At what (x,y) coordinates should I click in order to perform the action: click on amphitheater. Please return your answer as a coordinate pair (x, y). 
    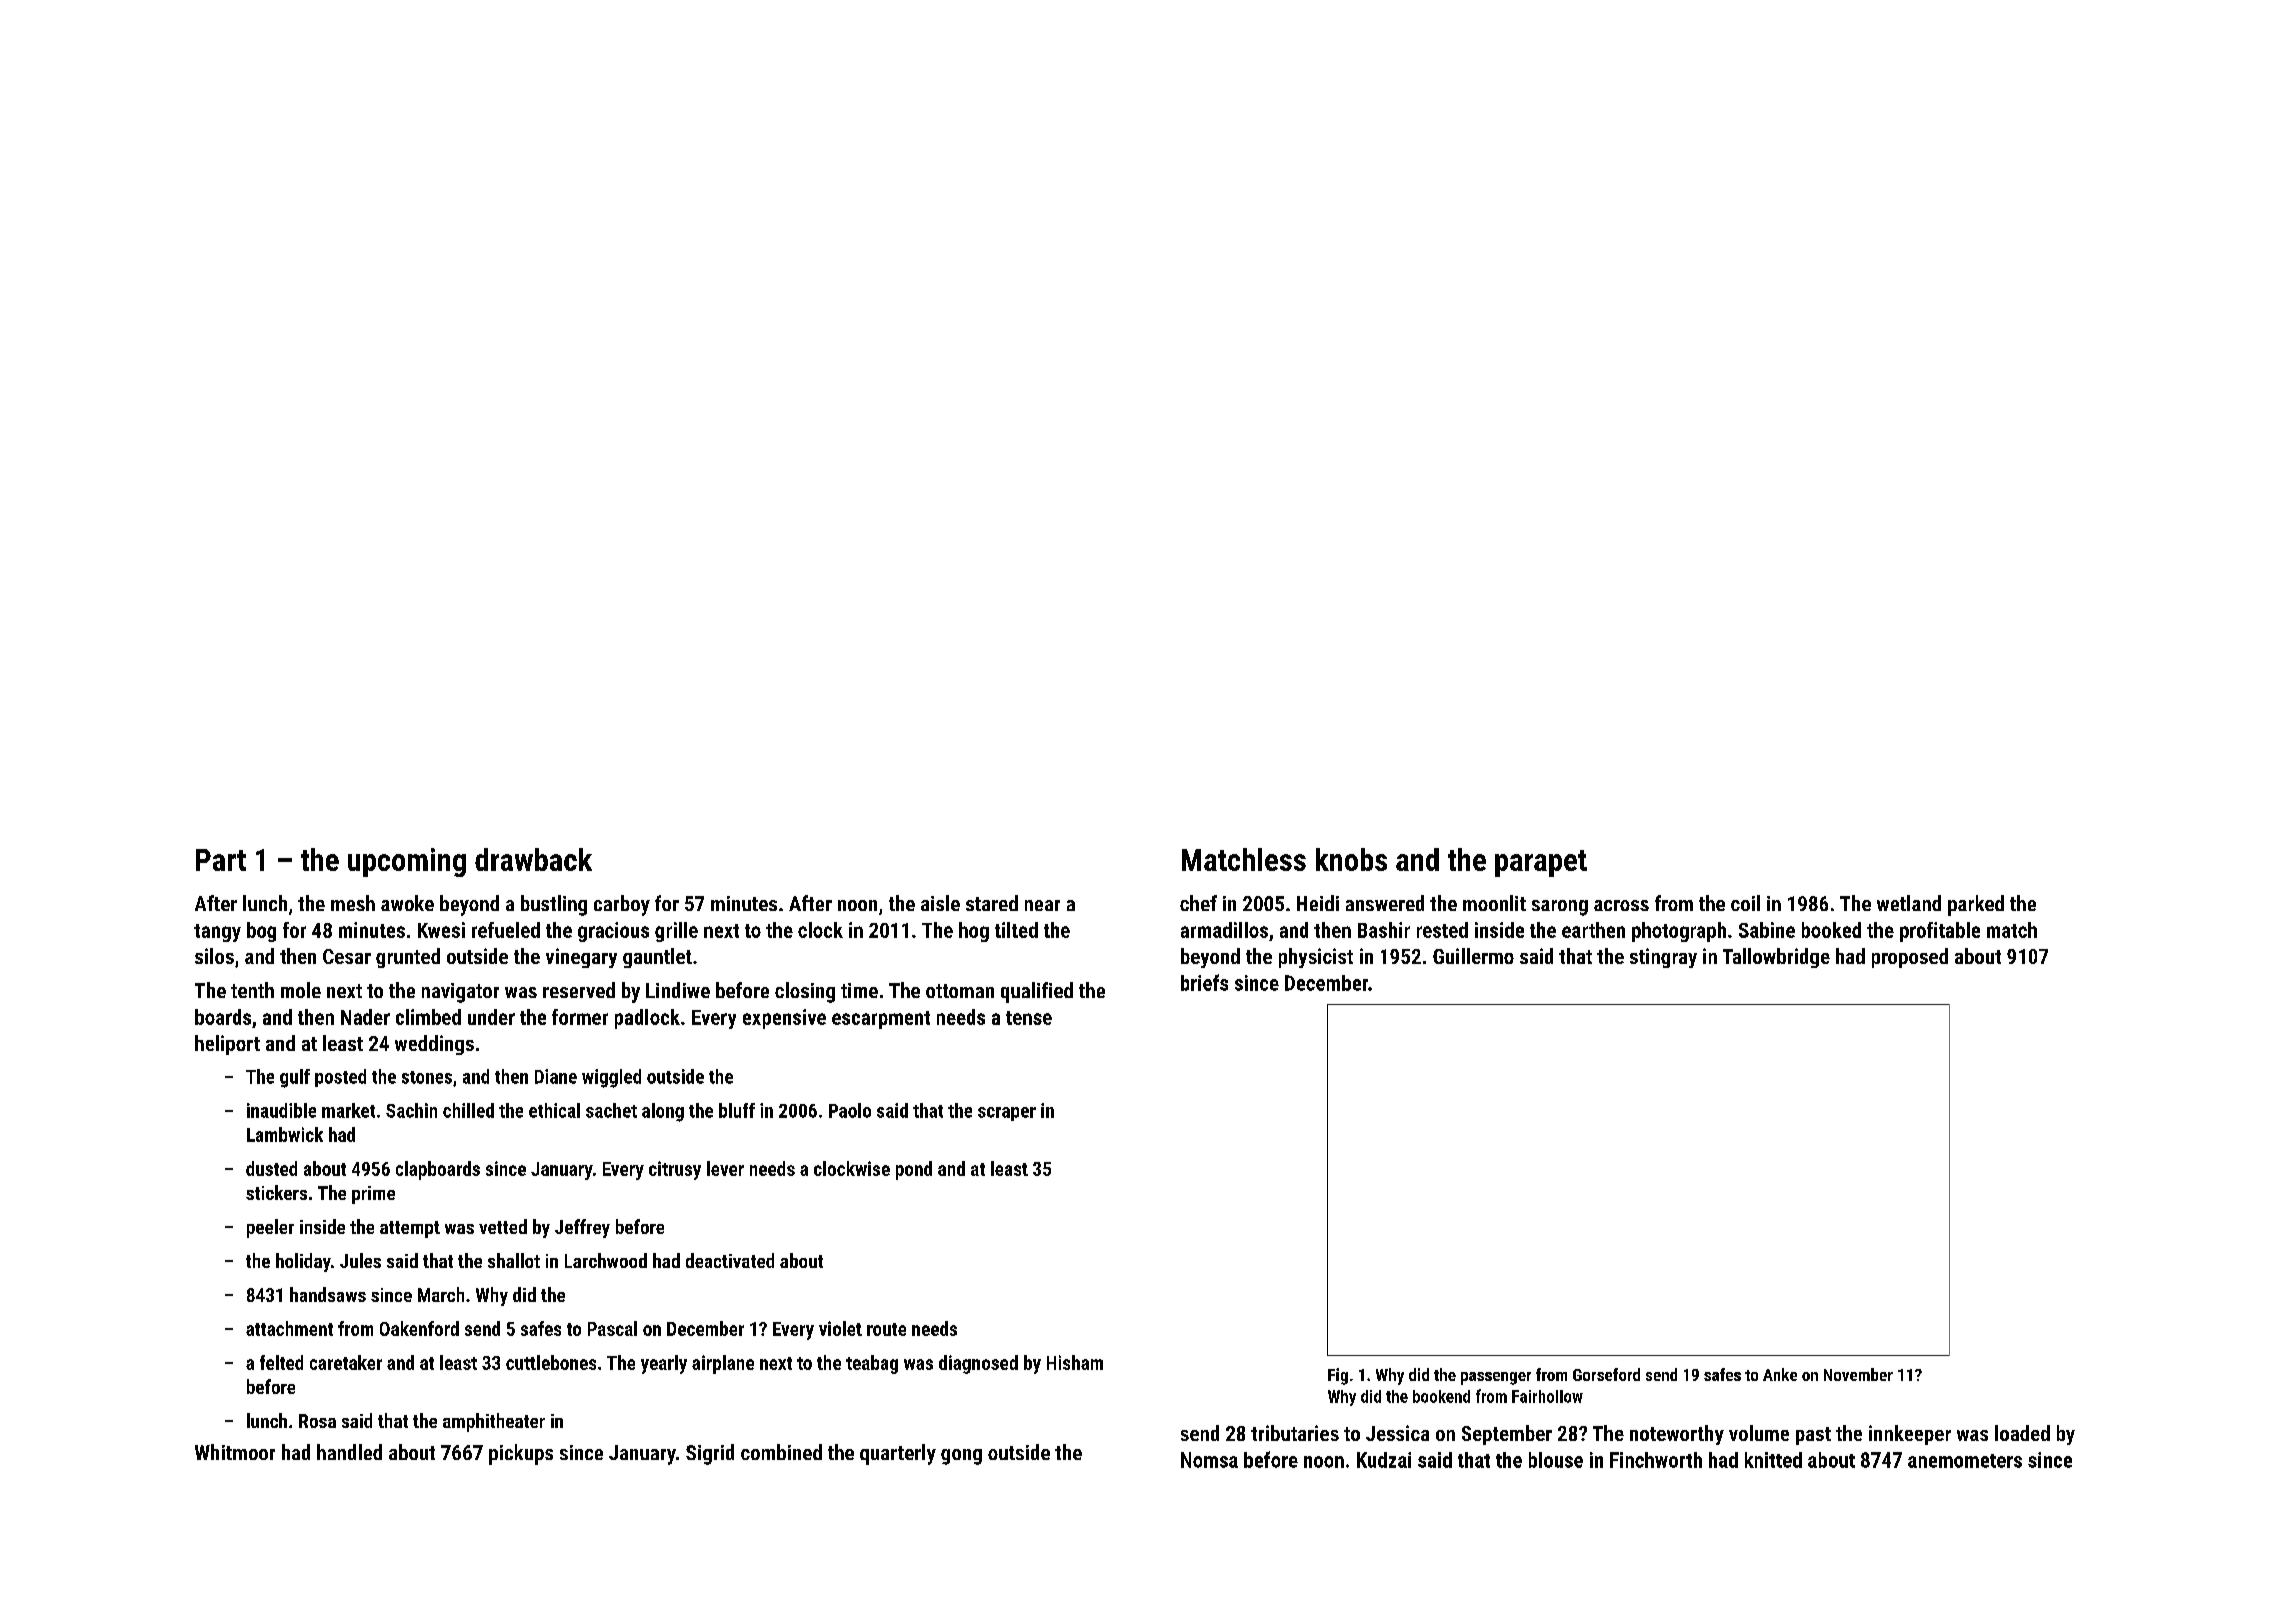
    Looking at the image, I should click on (494, 1422).
